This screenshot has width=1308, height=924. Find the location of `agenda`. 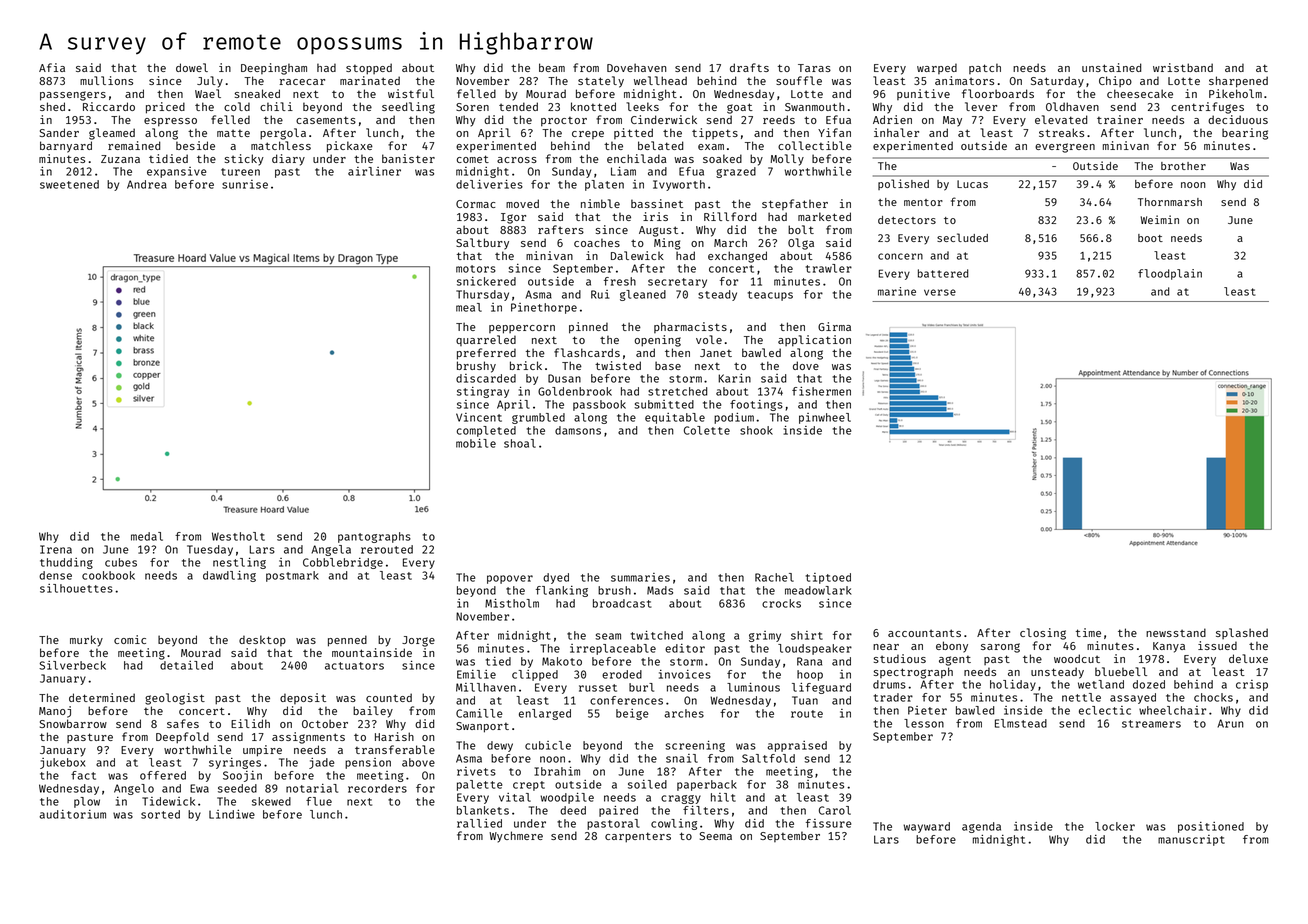

agenda is located at coordinates (981, 827).
